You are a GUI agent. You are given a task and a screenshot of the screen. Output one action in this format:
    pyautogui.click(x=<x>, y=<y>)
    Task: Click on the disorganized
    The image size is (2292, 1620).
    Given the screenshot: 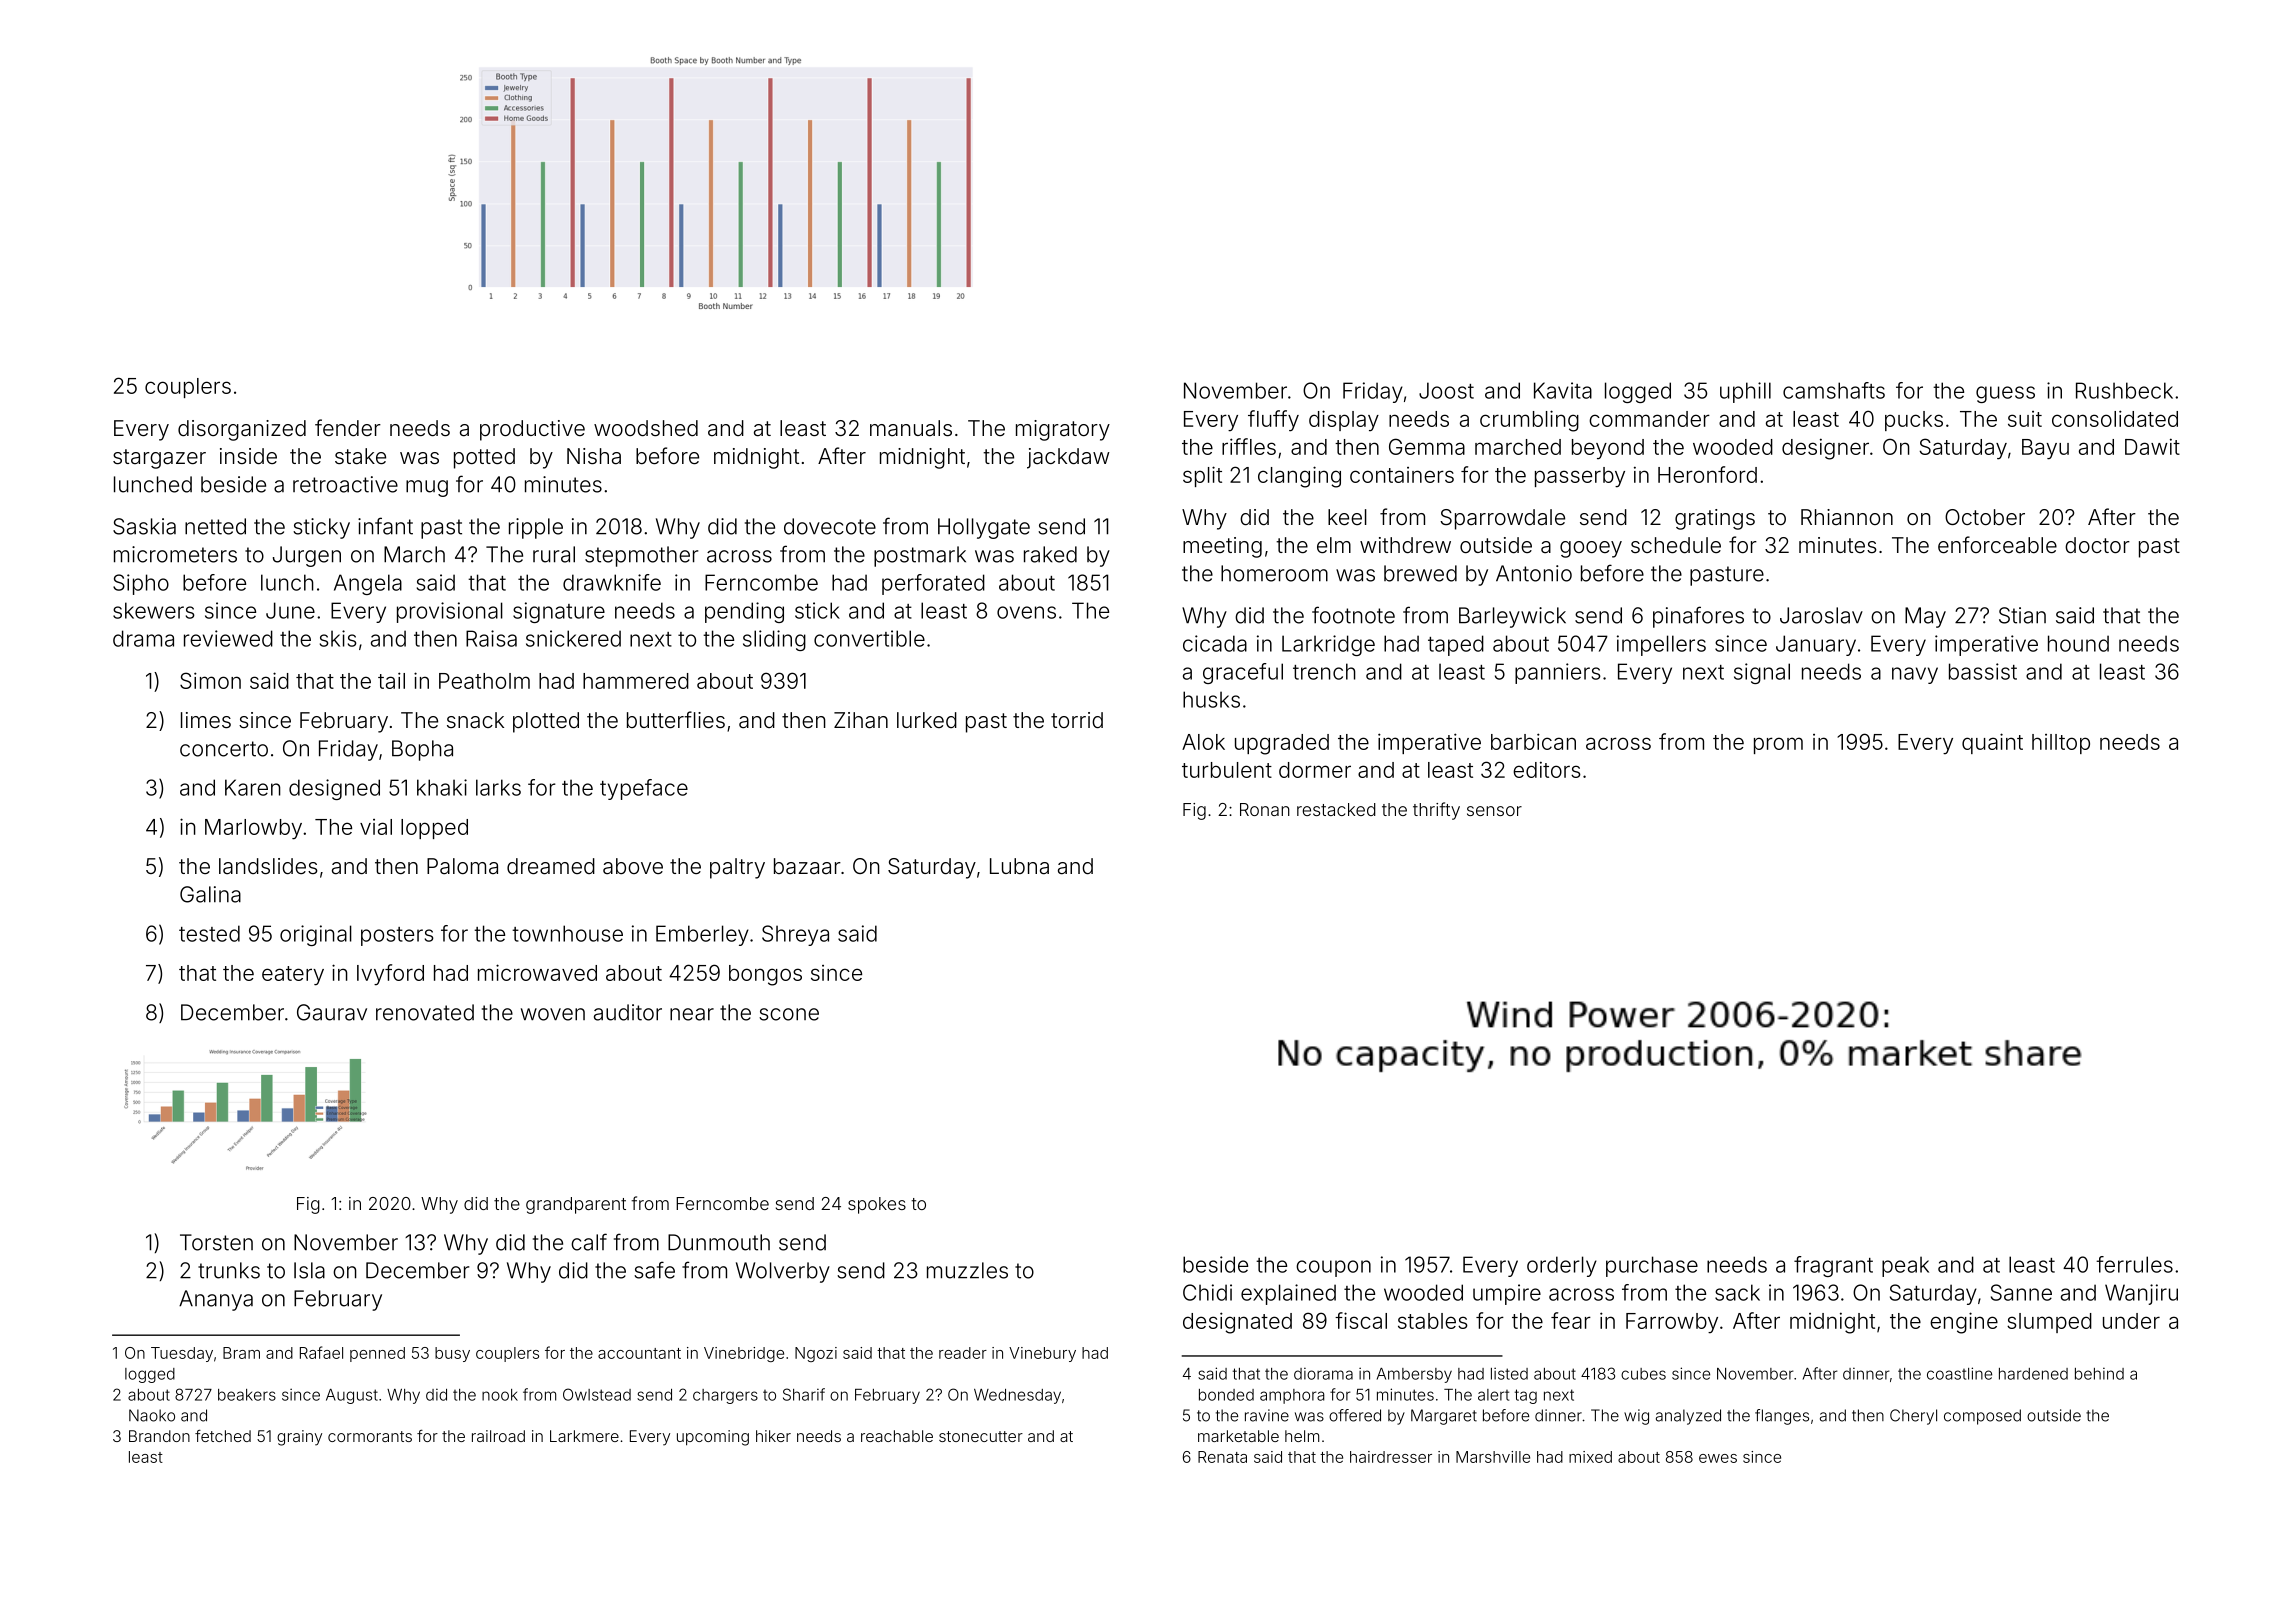 What is the action you would take?
    pyautogui.click(x=242, y=430)
